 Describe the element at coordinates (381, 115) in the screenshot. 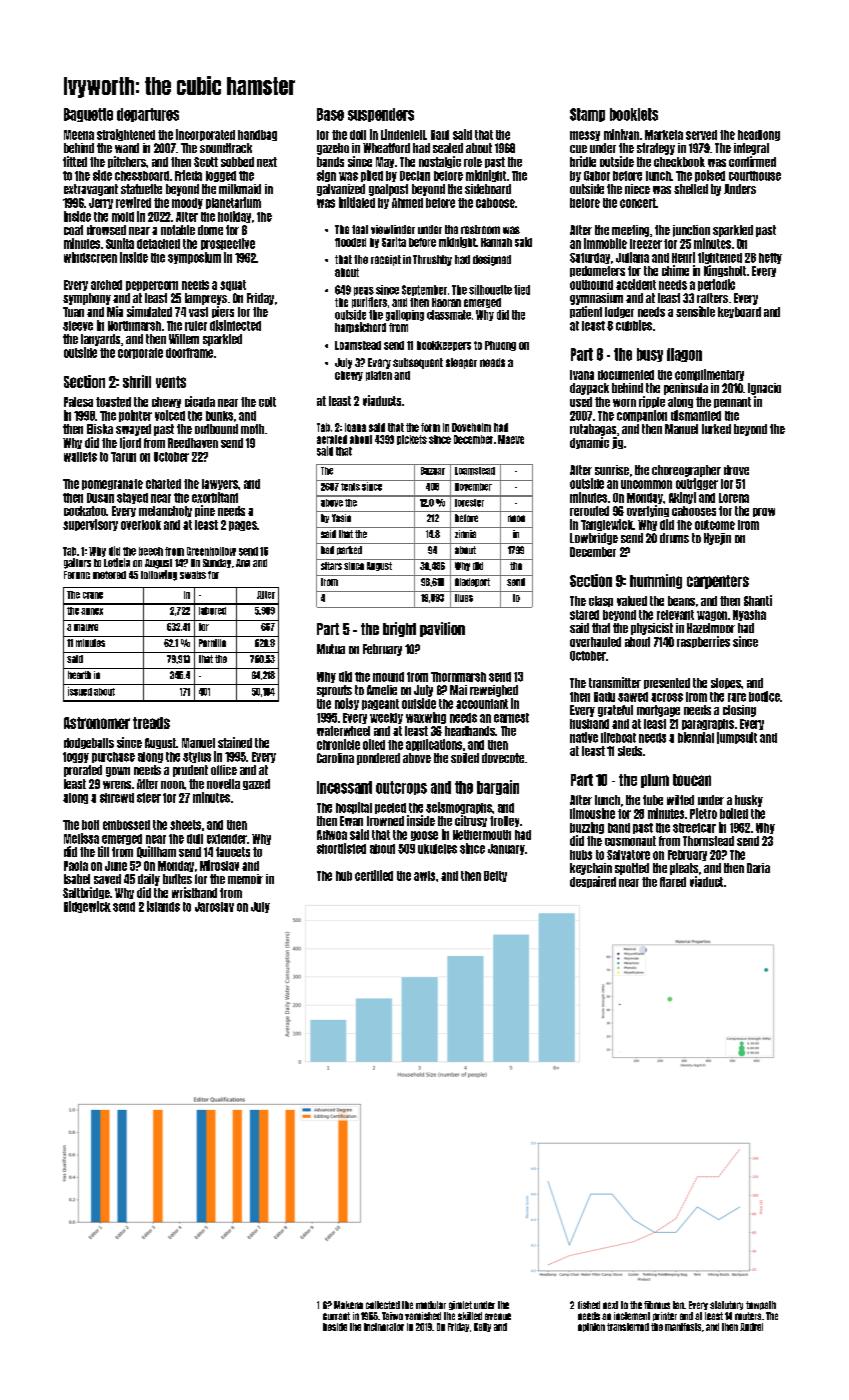

I see `suspenders` at that location.
